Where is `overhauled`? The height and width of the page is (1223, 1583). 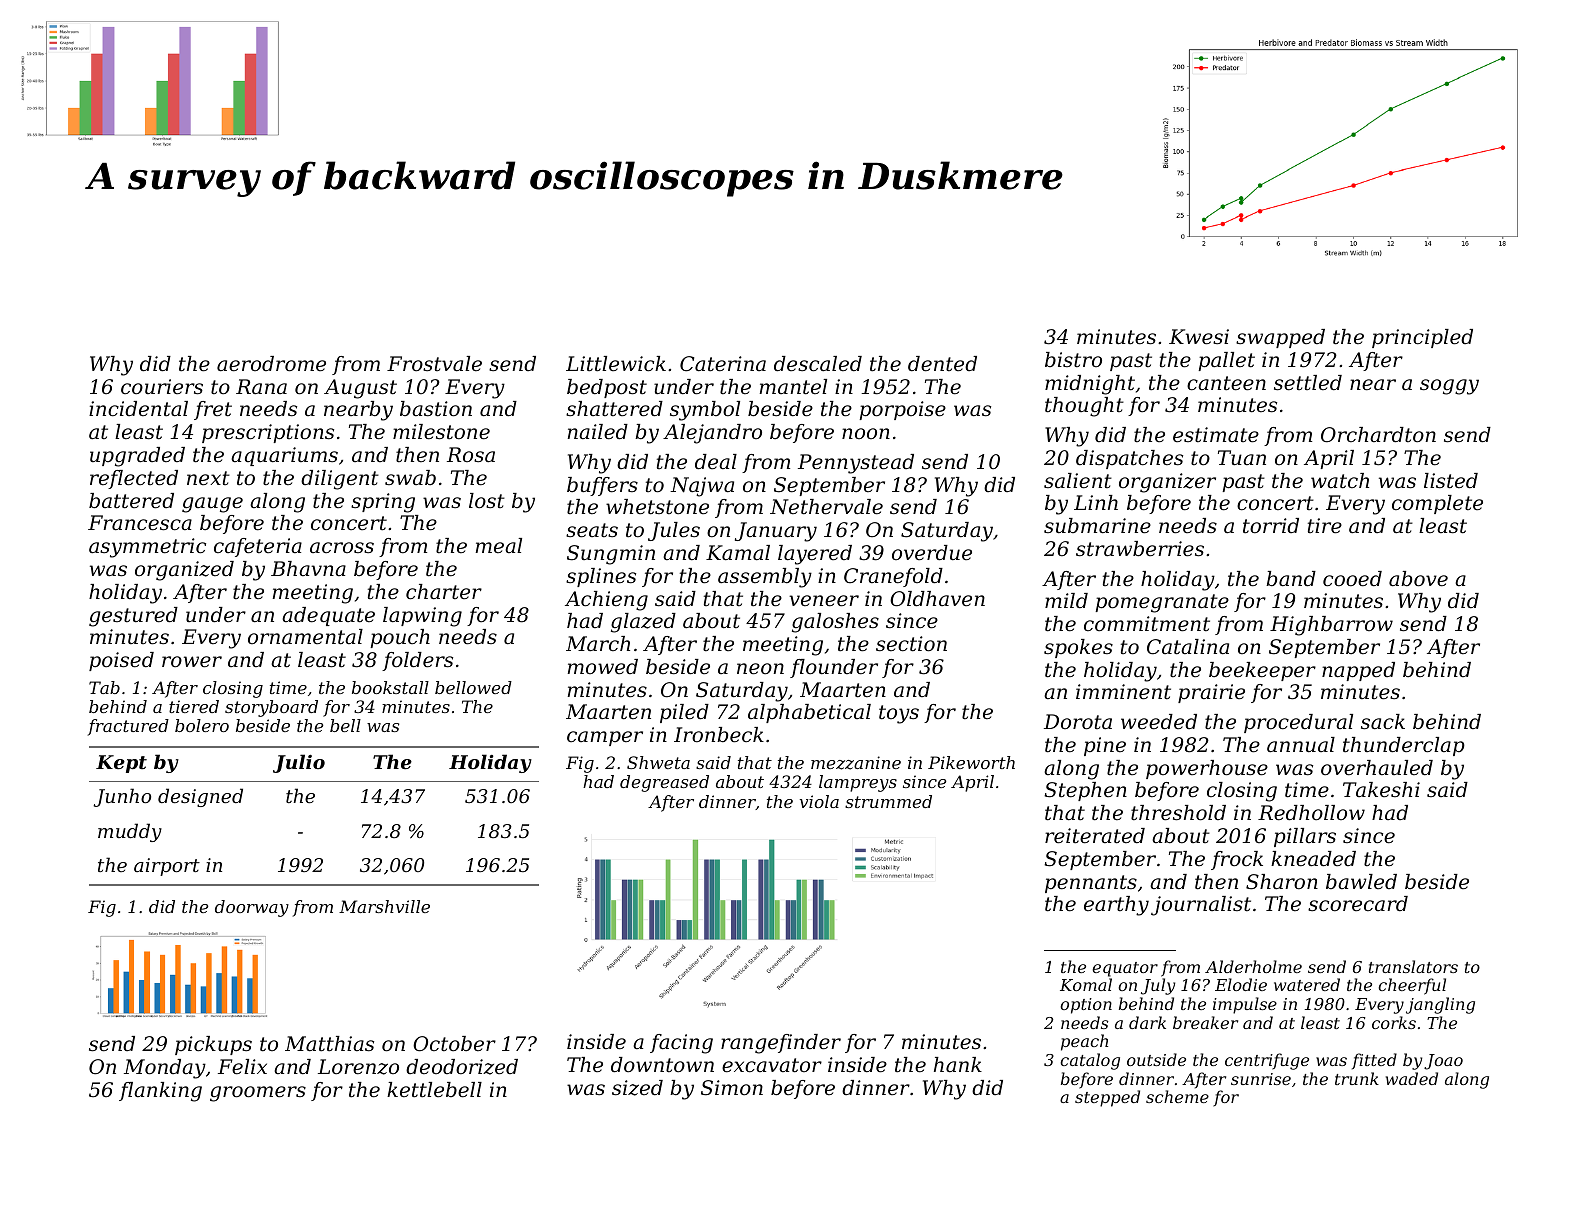 overhauled is located at coordinates (1377, 768).
